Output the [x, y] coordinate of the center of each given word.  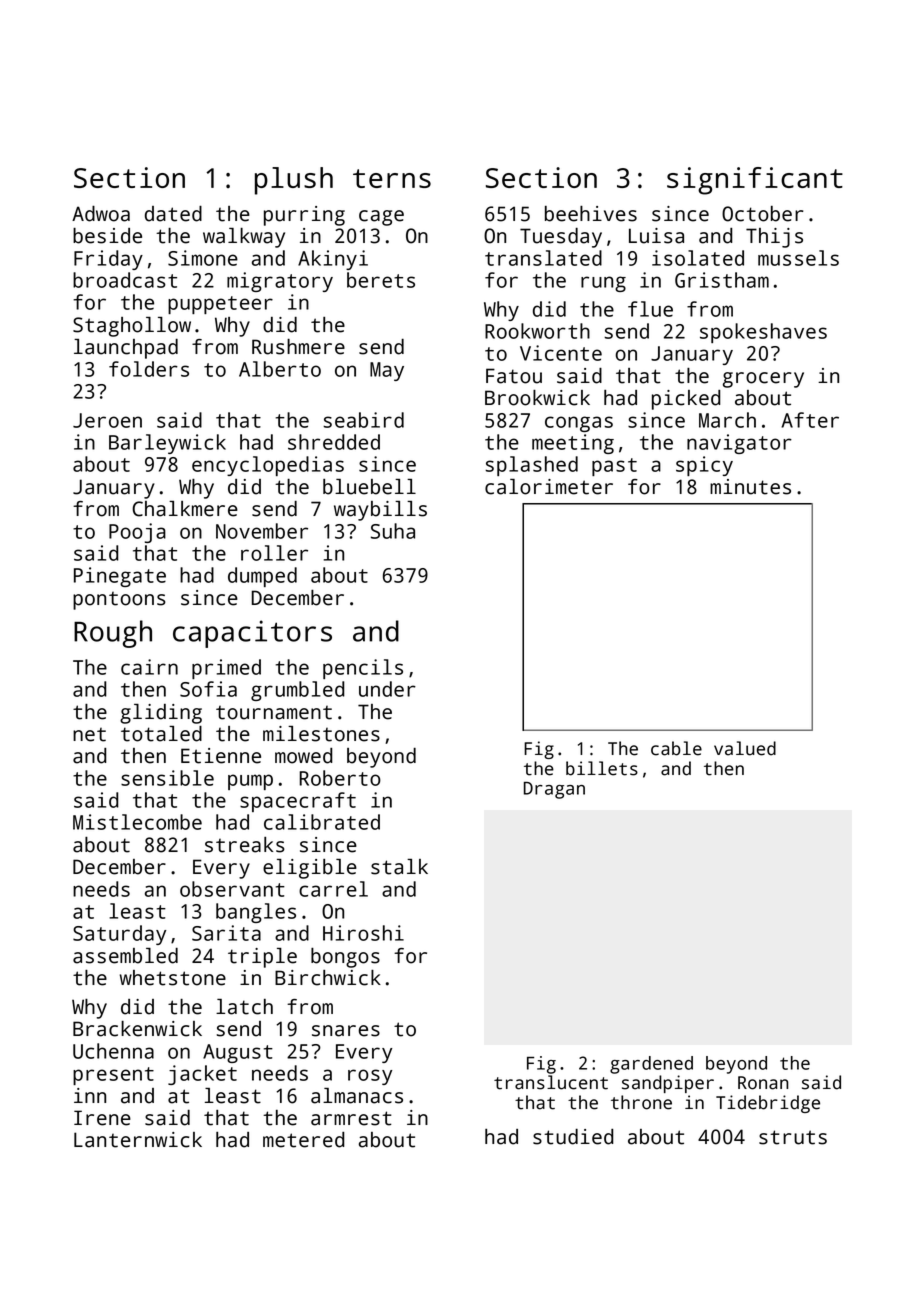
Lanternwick [138, 1140]
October [762, 214]
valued [745, 748]
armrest [351, 1118]
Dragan [554, 790]
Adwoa [101, 214]
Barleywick [167, 444]
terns [392, 178]
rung [603, 284]
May [387, 371]
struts [793, 1137]
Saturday [119, 935]
